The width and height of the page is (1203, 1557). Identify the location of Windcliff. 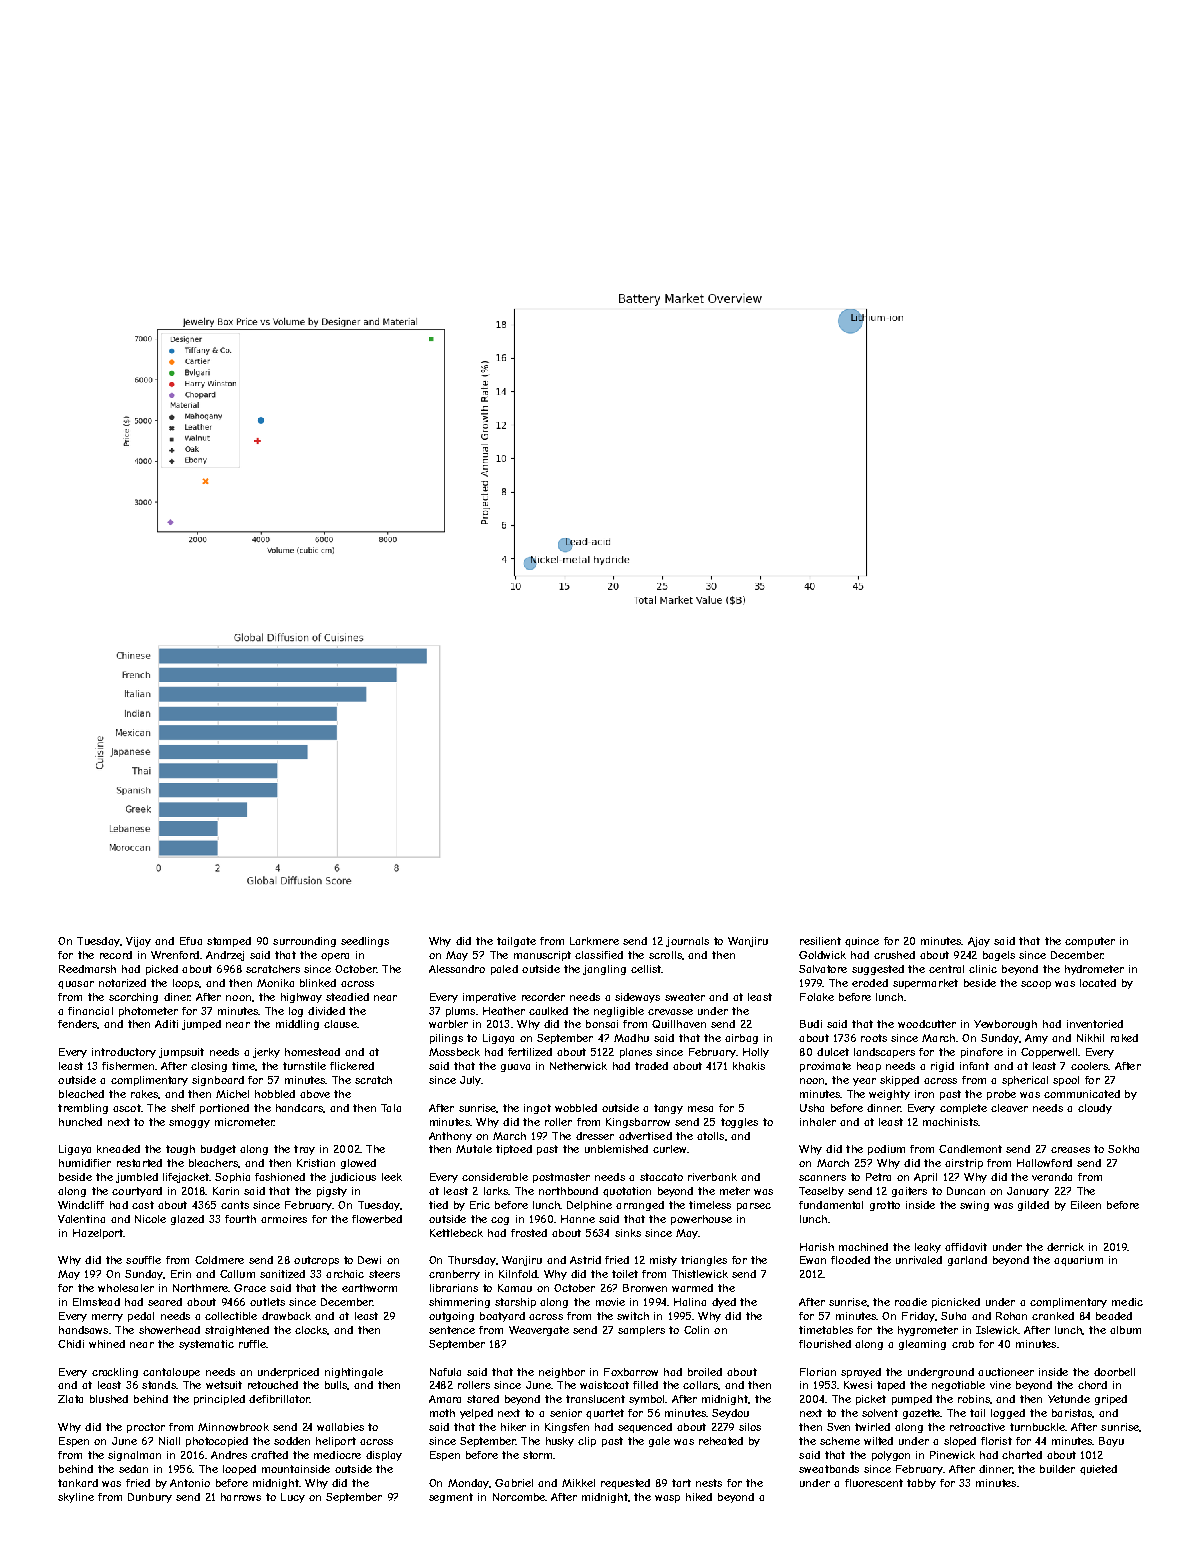
(81, 1205).
